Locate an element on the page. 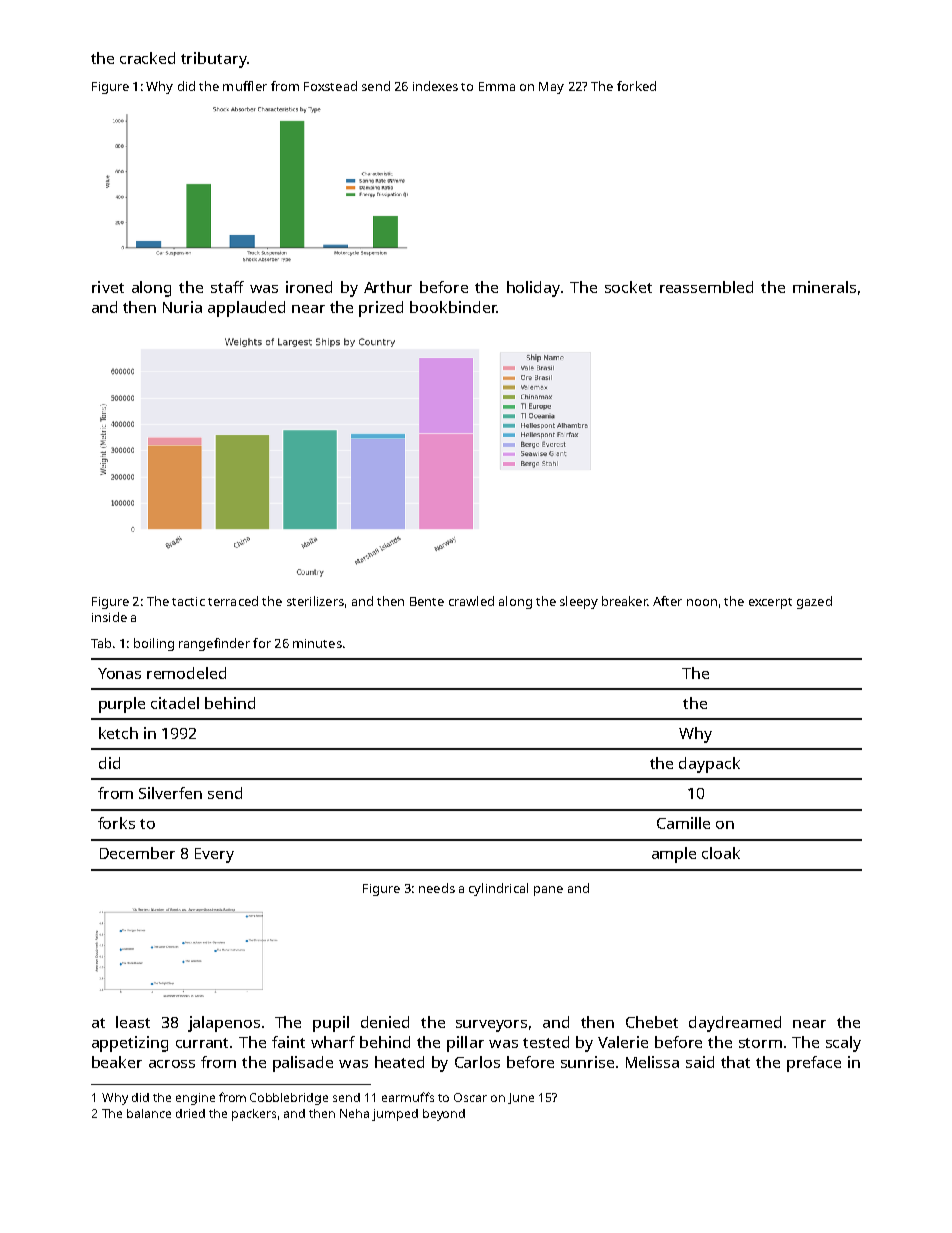  reassembled is located at coordinates (706, 287).
